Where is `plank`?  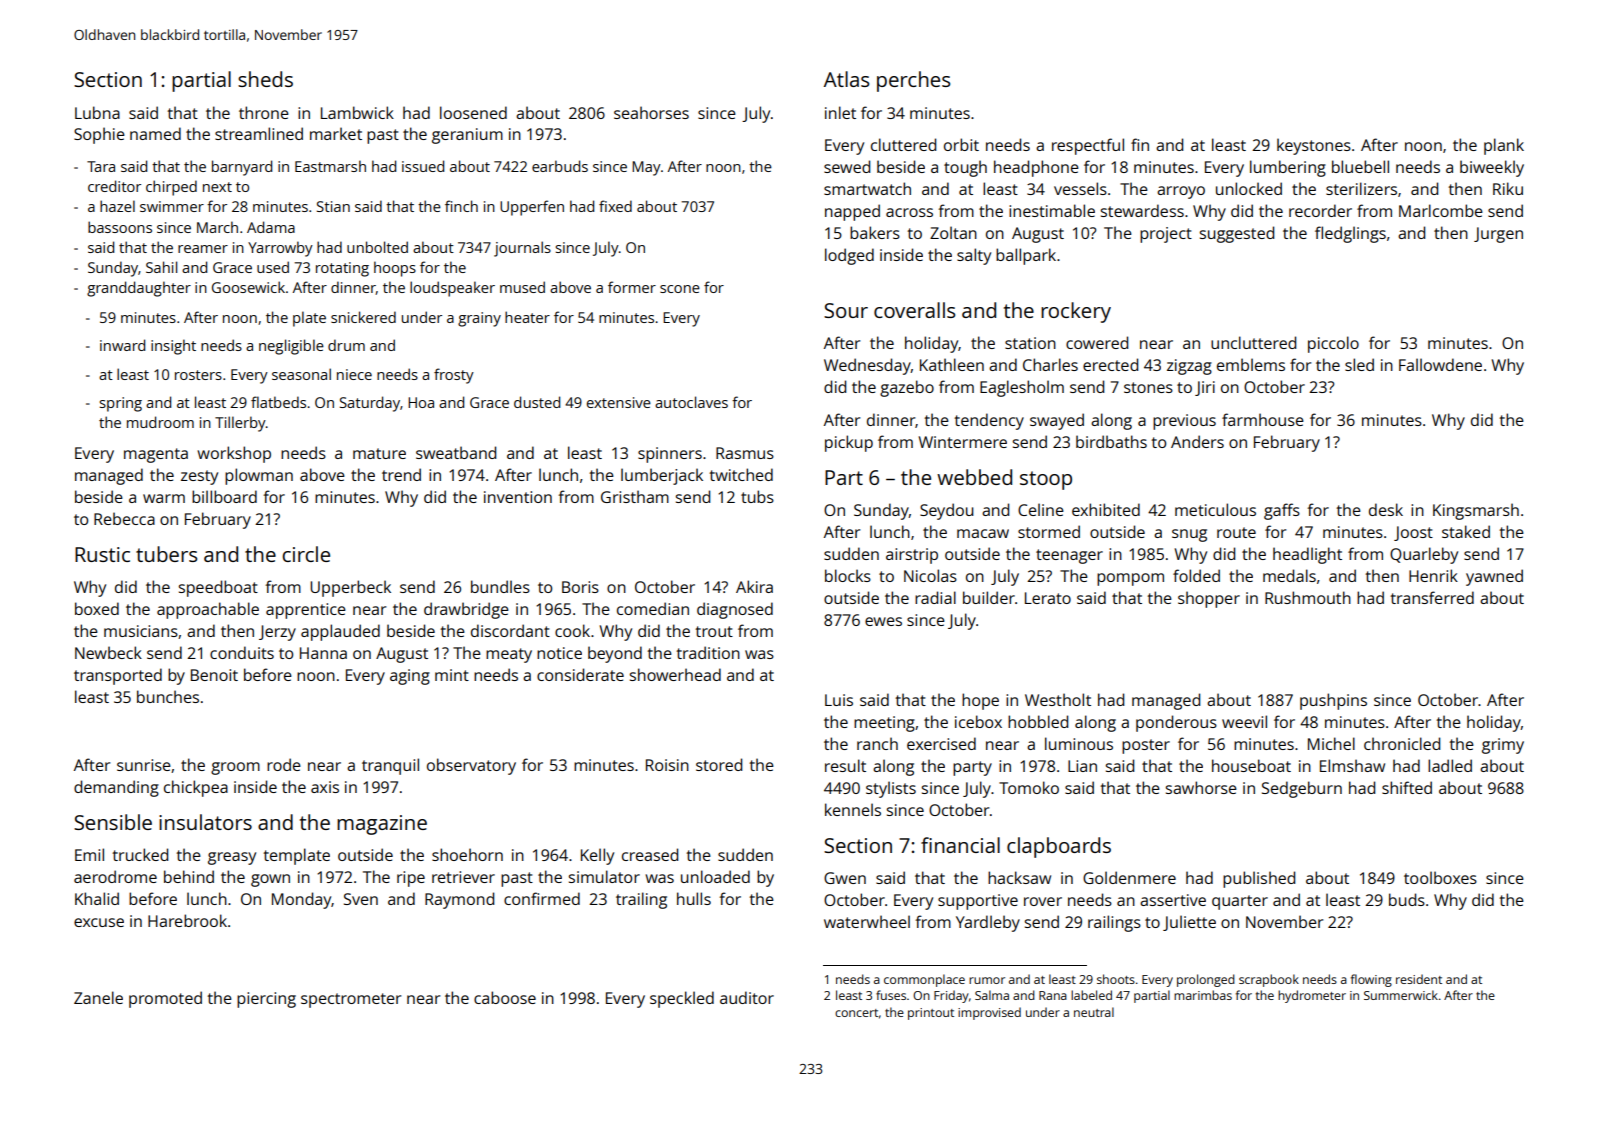 plank is located at coordinates (1504, 146).
